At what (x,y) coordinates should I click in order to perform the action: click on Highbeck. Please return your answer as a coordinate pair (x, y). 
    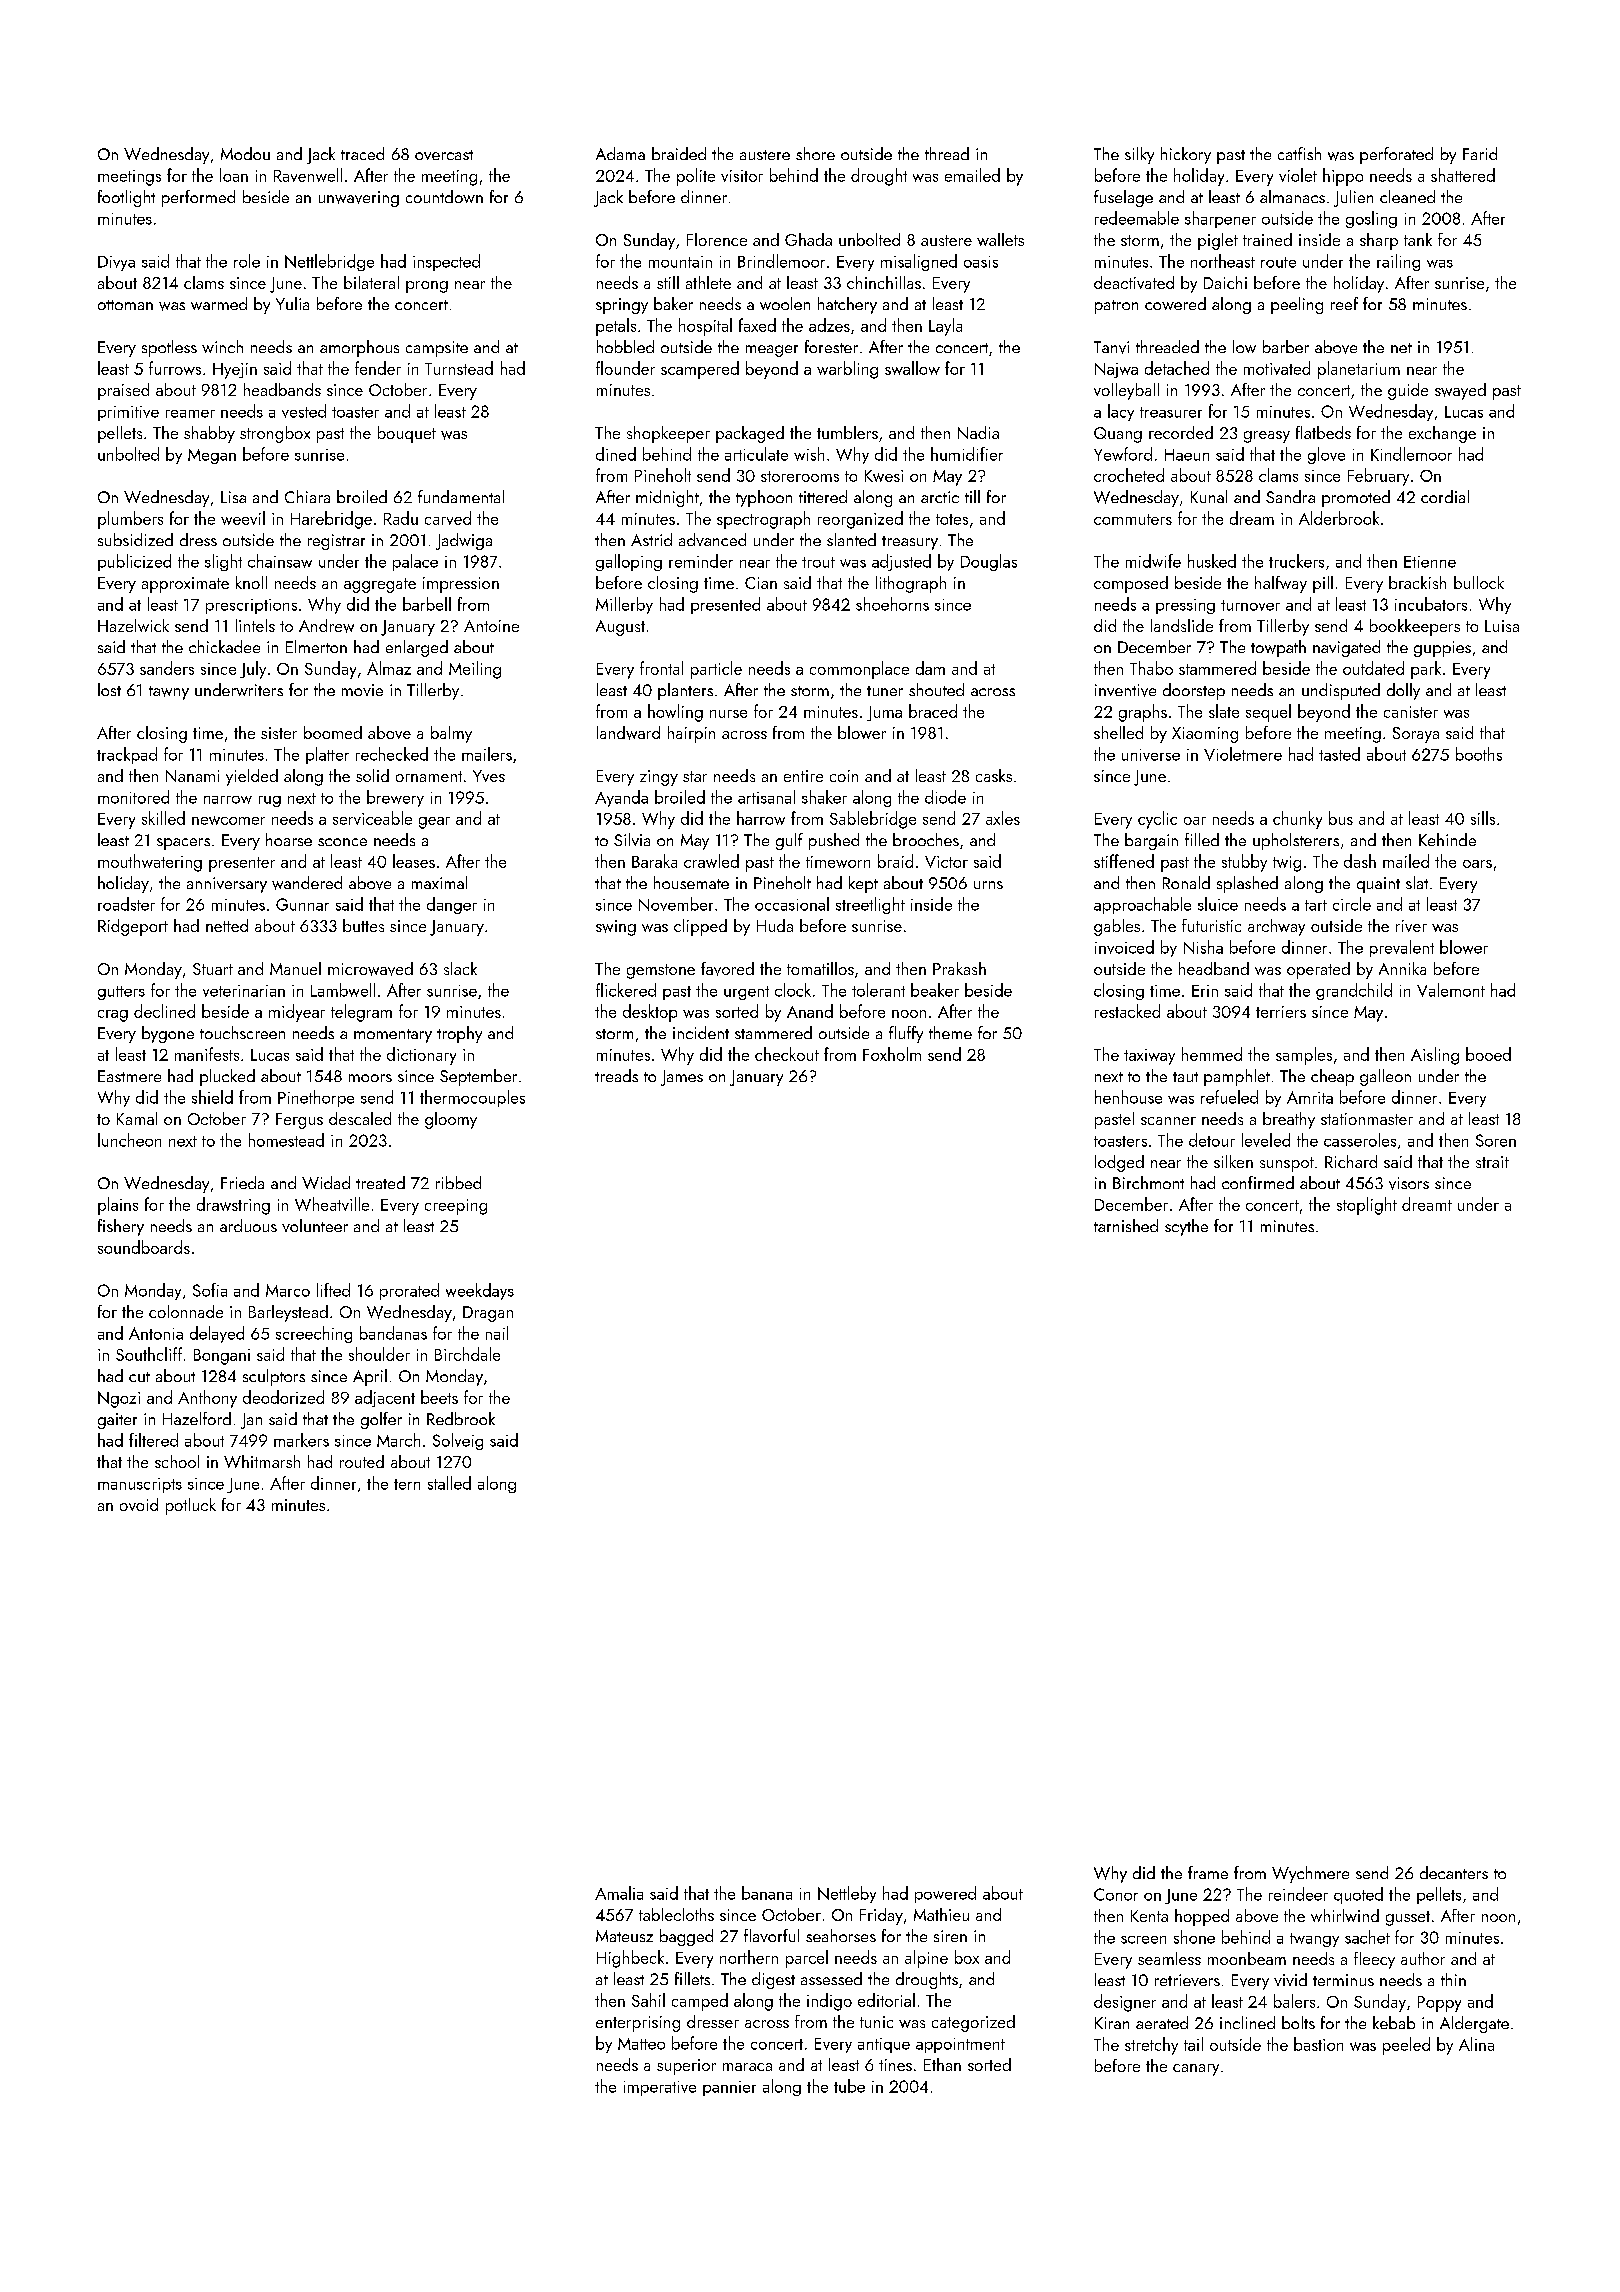
    Looking at the image, I should click on (630, 1959).
